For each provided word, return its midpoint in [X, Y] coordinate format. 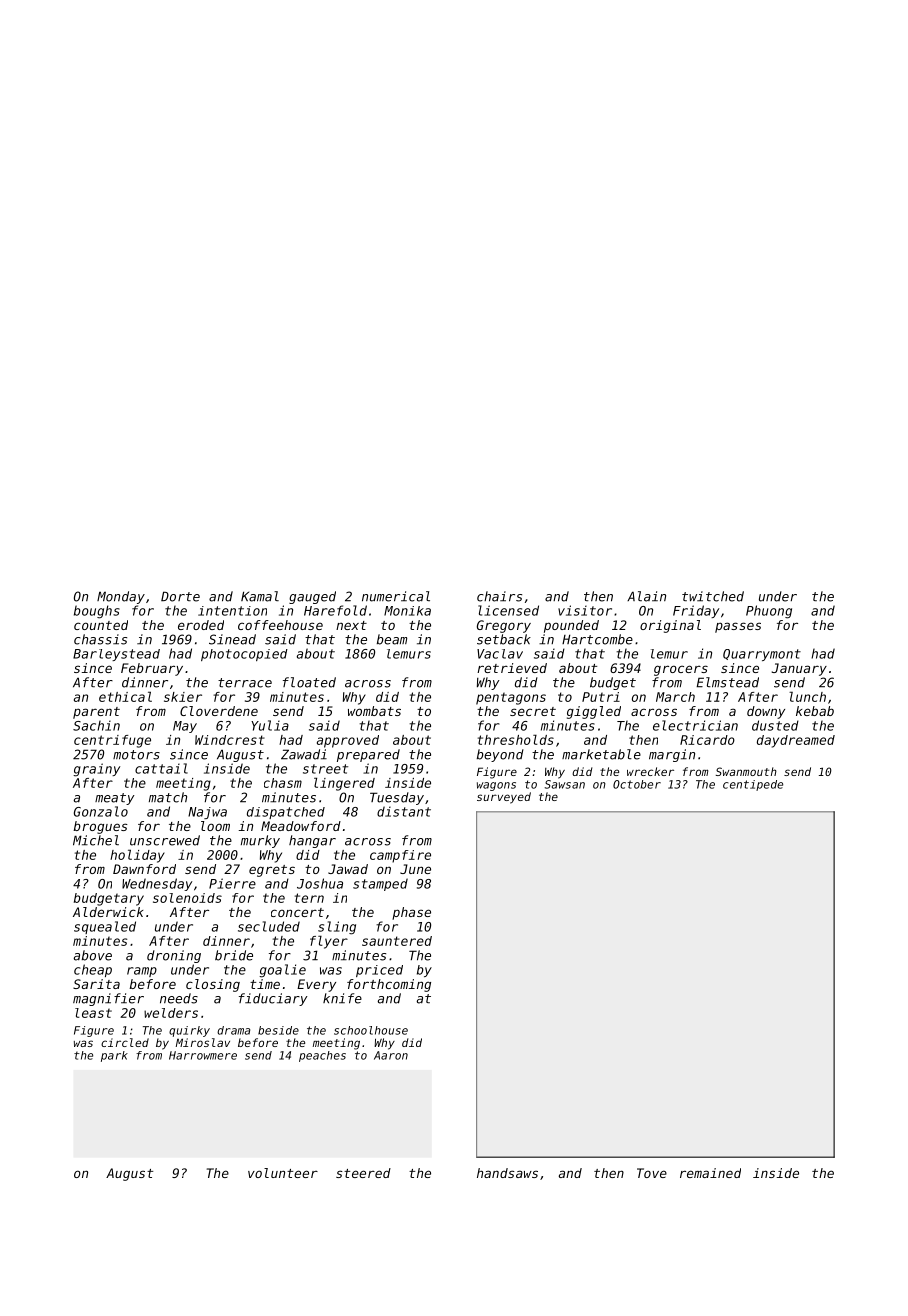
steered [363, 1173]
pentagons [511, 698]
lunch [807, 696]
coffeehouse [280, 625]
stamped [380, 884]
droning [174, 956]
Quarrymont [762, 655]
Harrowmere [203, 1055]
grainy [96, 770]
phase [411, 913]
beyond [500, 755]
